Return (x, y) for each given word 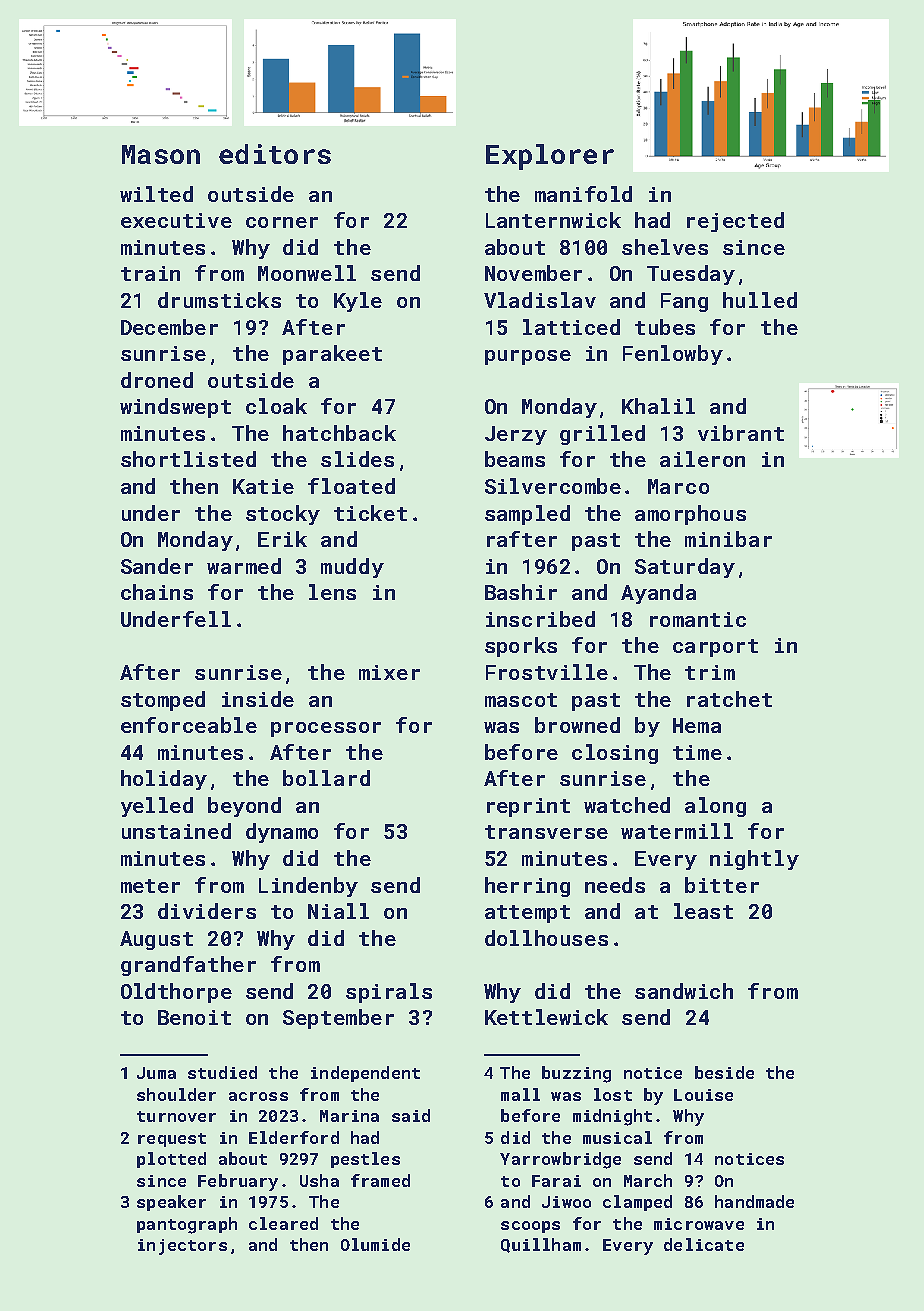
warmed (244, 566)
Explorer (550, 157)
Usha (319, 1180)
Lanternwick (553, 220)
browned (577, 725)
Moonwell (307, 273)
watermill (677, 831)
